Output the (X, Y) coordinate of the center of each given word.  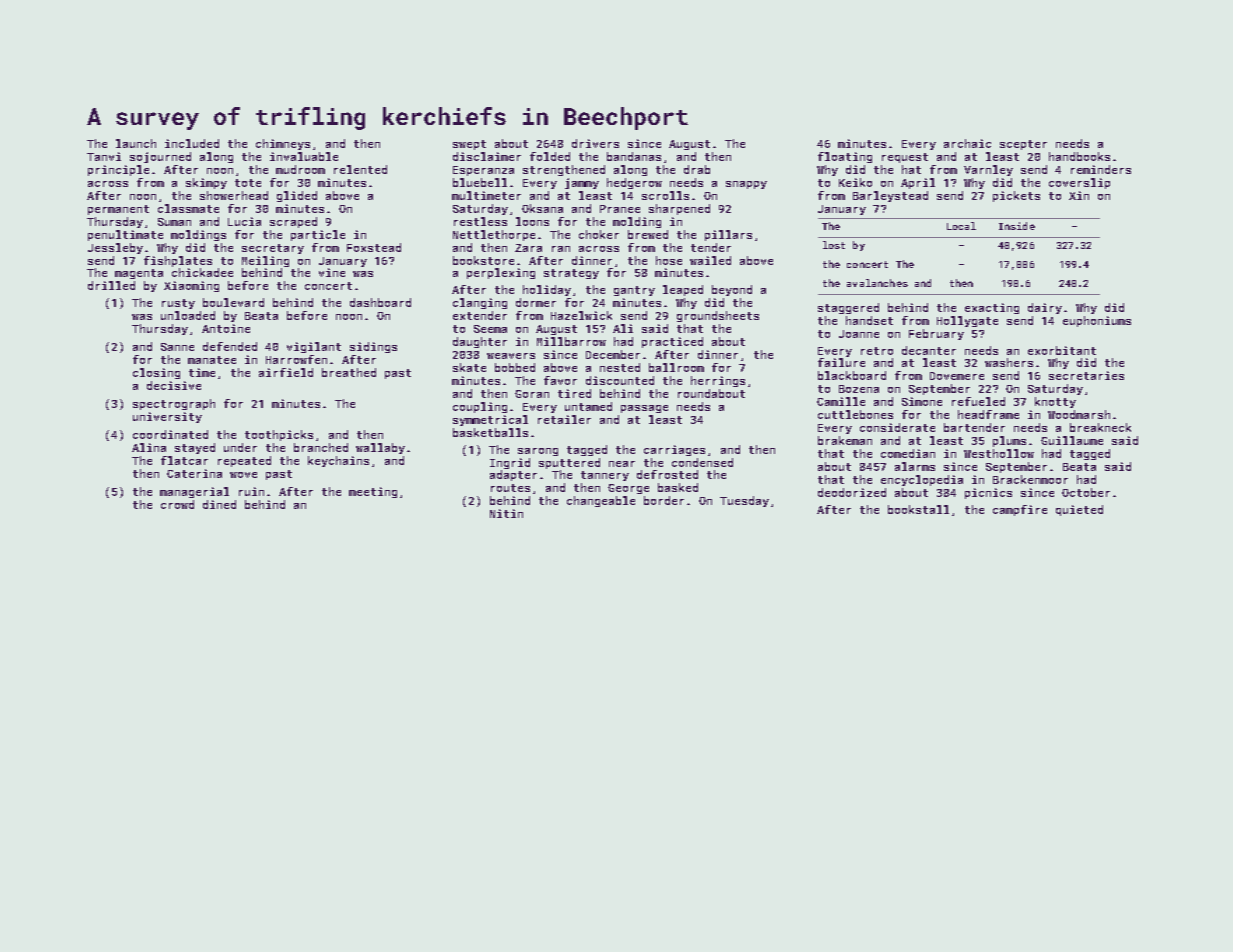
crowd (177, 504)
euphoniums (1097, 321)
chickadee (202, 272)
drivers (595, 143)
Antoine (226, 328)
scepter (1023, 145)
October (1086, 492)
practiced (672, 342)
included (192, 143)
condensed (702, 462)
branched (321, 447)
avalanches (877, 283)
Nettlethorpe (494, 235)
